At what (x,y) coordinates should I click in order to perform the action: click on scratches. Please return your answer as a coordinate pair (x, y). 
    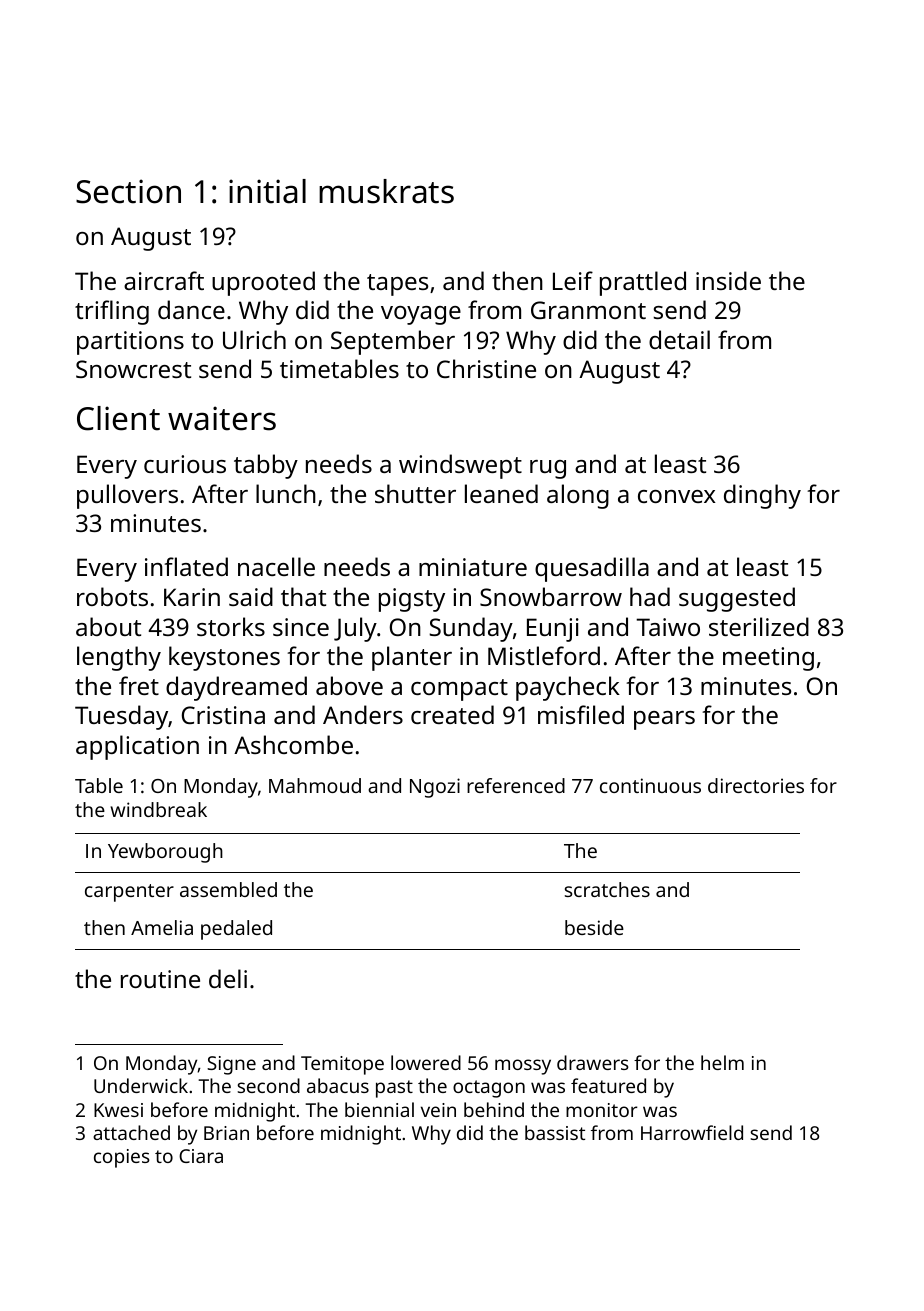
    Looking at the image, I should click on (607, 889).
